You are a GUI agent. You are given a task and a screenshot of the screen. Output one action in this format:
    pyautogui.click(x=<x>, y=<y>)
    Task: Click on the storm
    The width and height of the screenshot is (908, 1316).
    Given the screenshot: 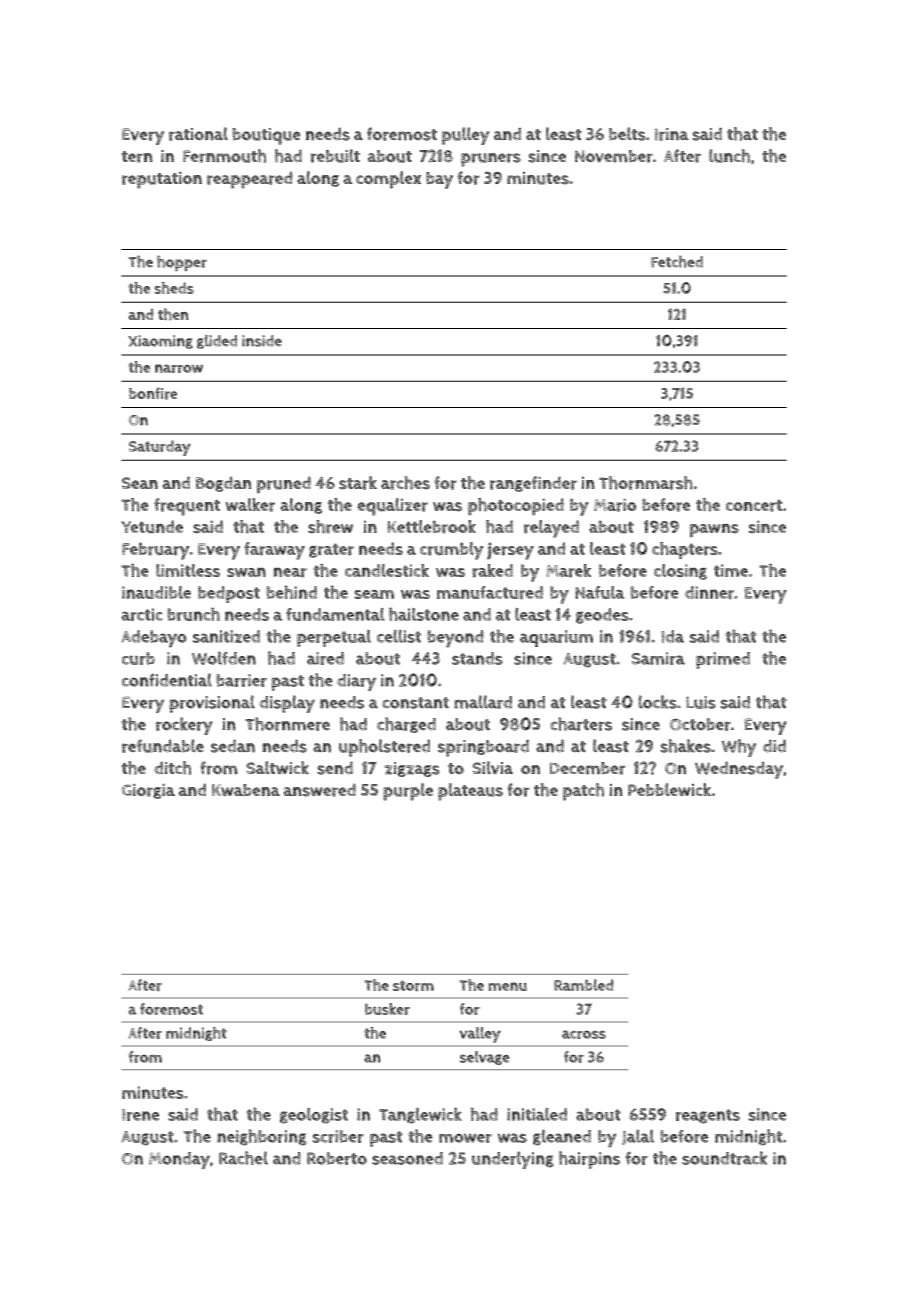 What is the action you would take?
    pyautogui.click(x=413, y=986)
